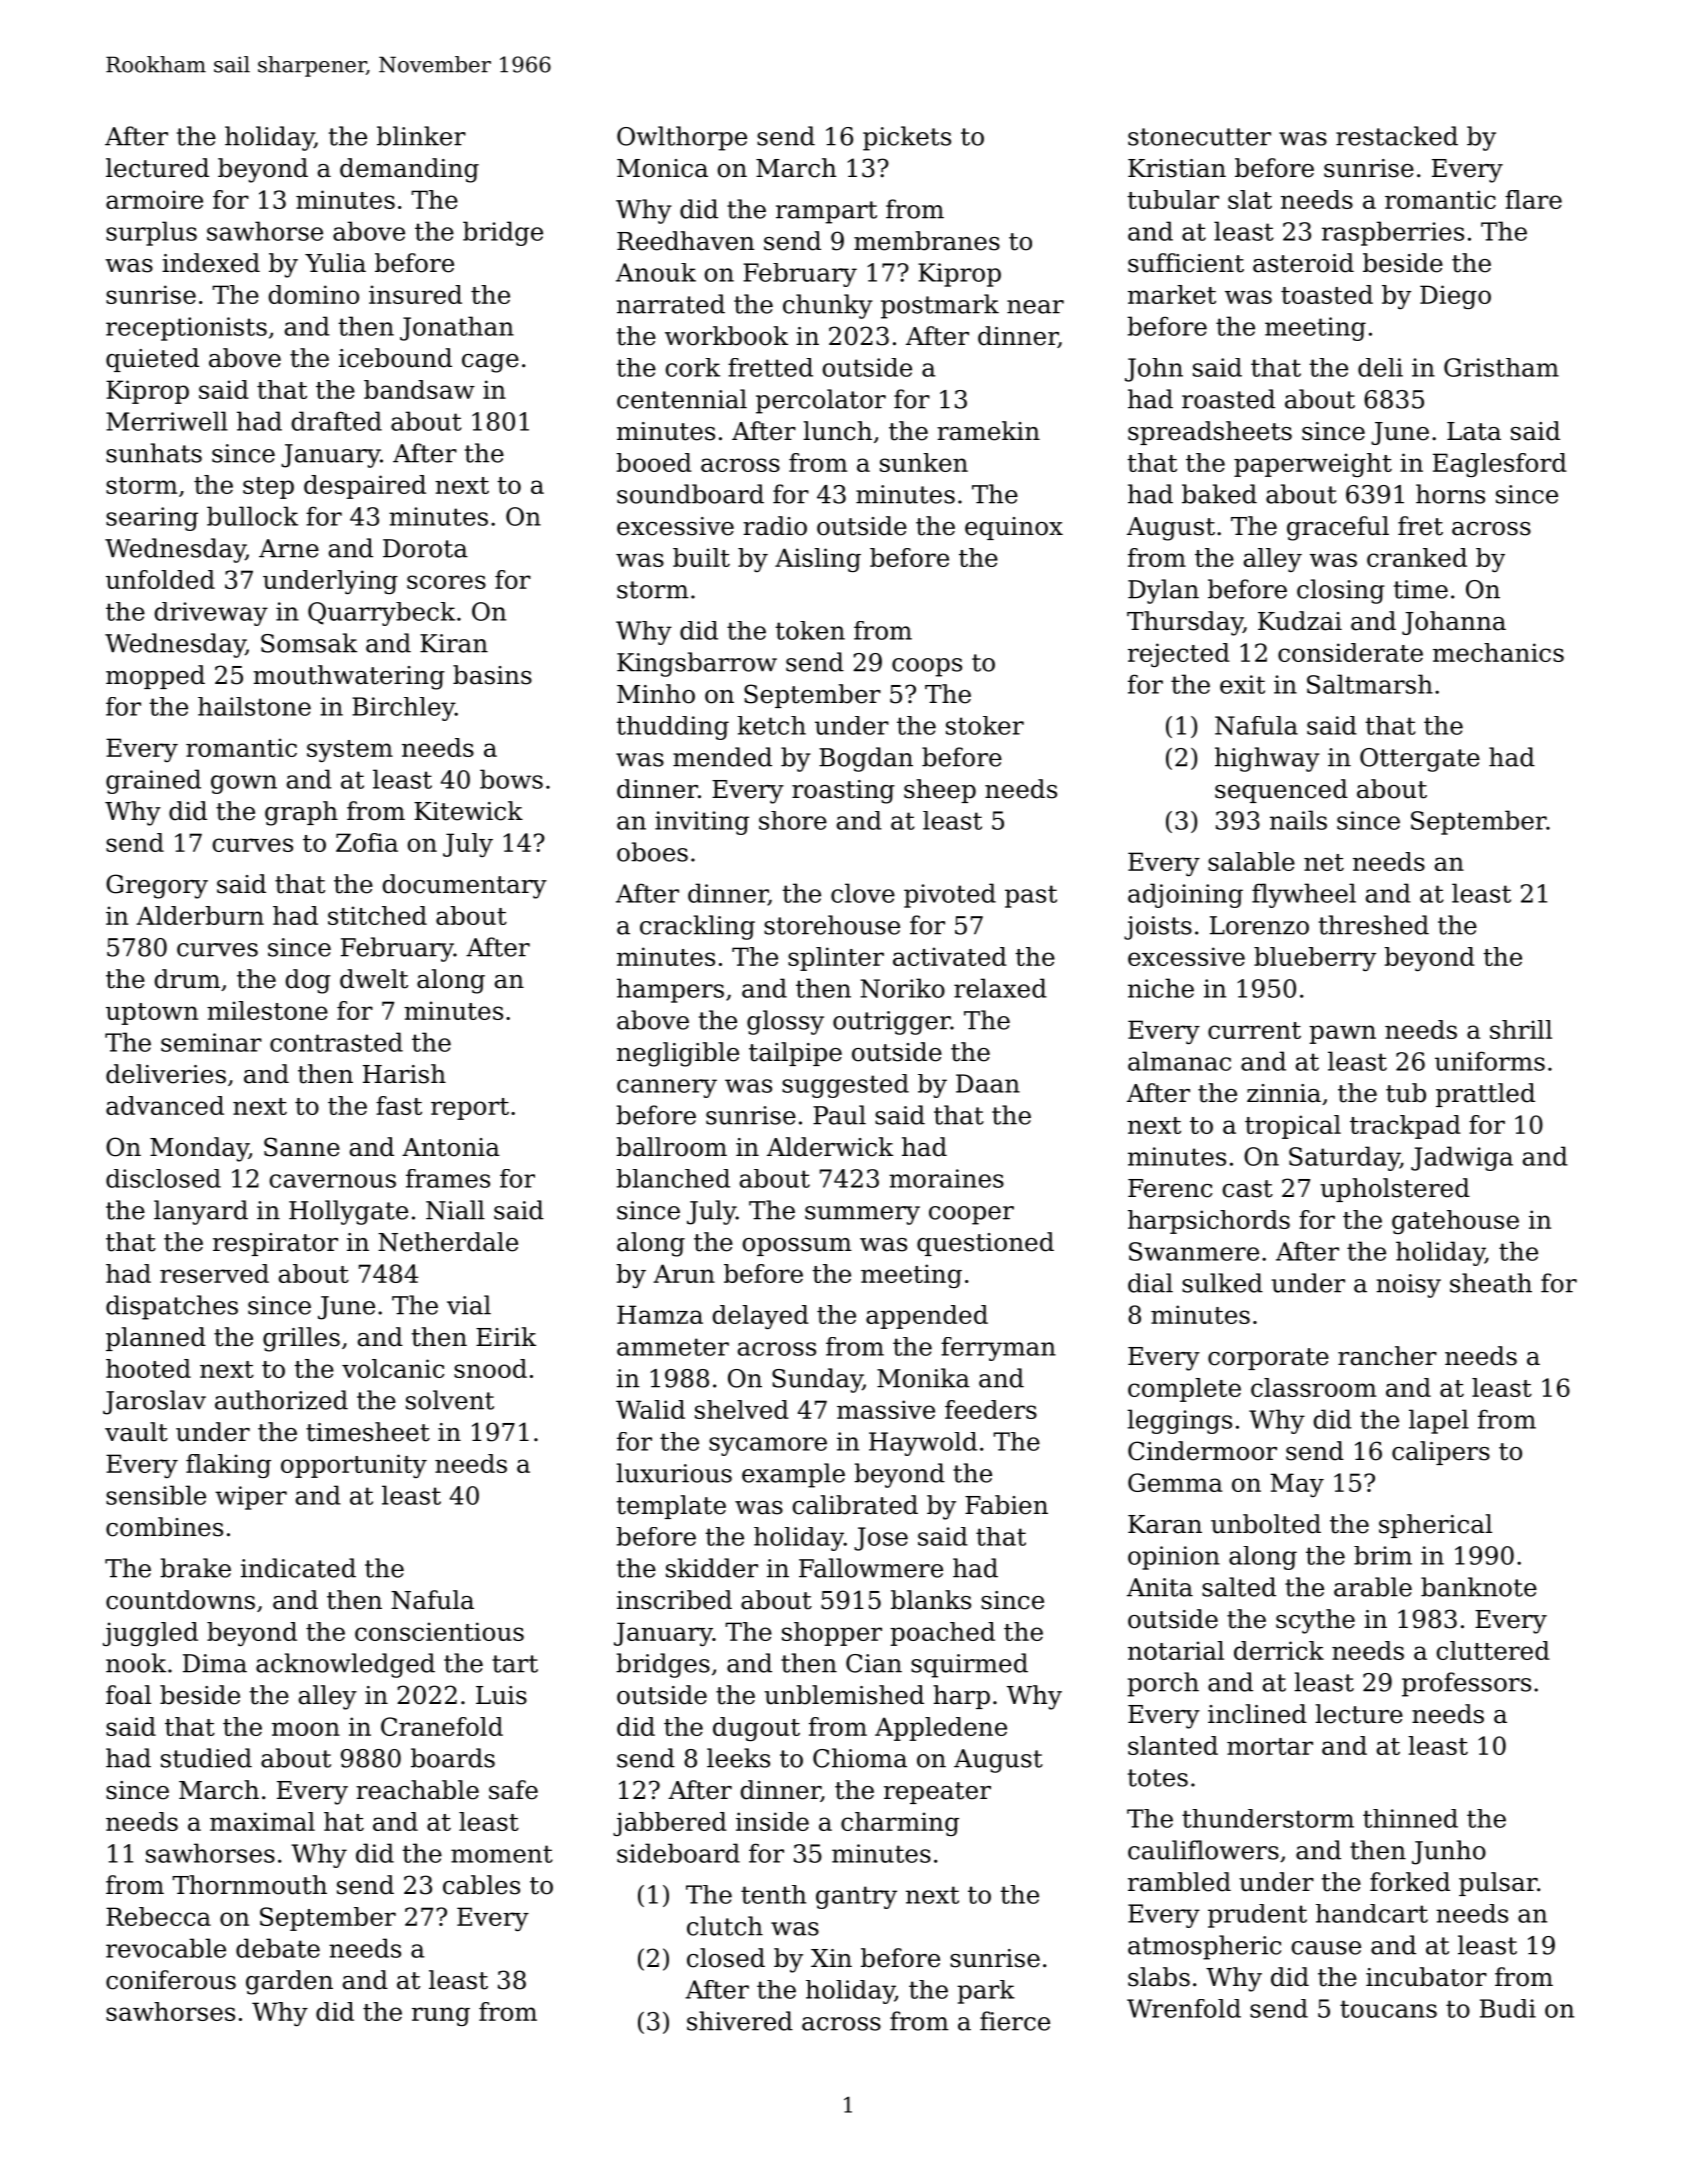  I want to click on reachable, so click(417, 1790).
